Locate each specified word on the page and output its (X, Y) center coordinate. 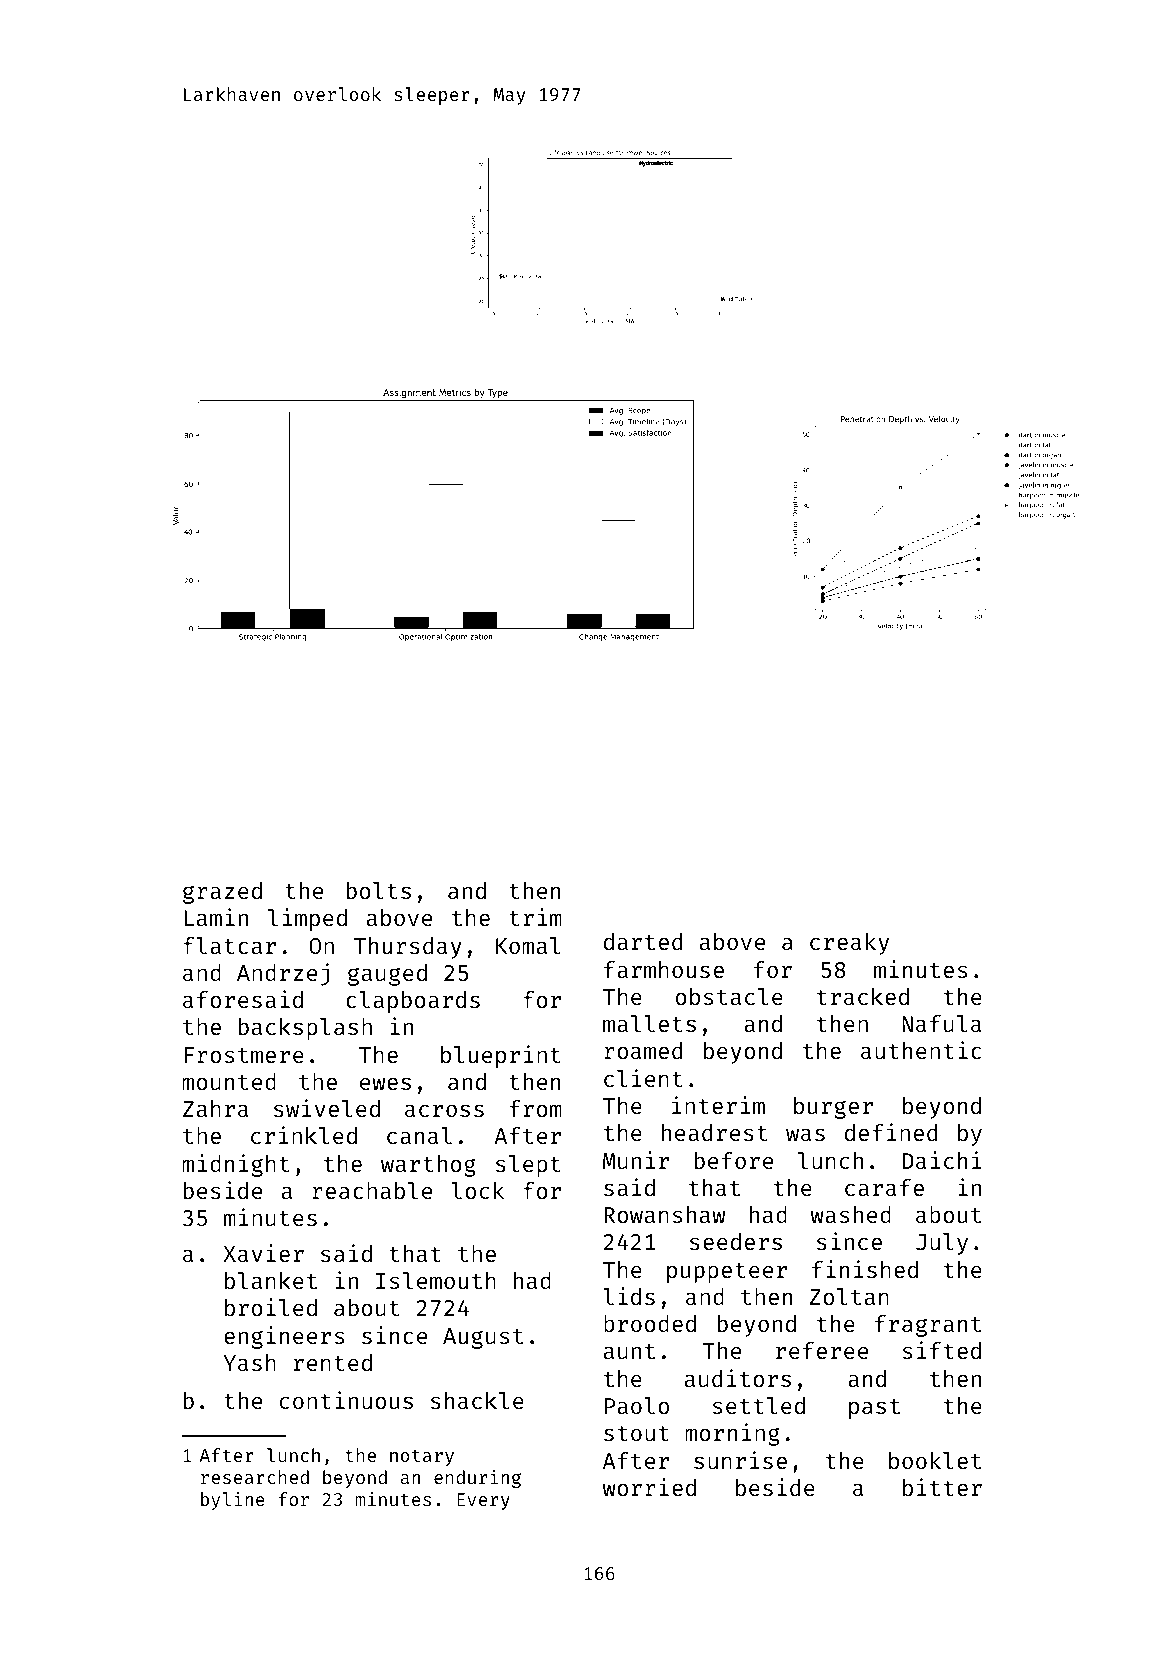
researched (255, 1477)
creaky (849, 944)
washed (851, 1214)
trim (535, 917)
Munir (636, 1160)
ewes (385, 1083)
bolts (379, 890)
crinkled (304, 1135)
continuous (346, 1400)
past (874, 1409)
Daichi (942, 1160)
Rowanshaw (664, 1214)
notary (422, 1458)
